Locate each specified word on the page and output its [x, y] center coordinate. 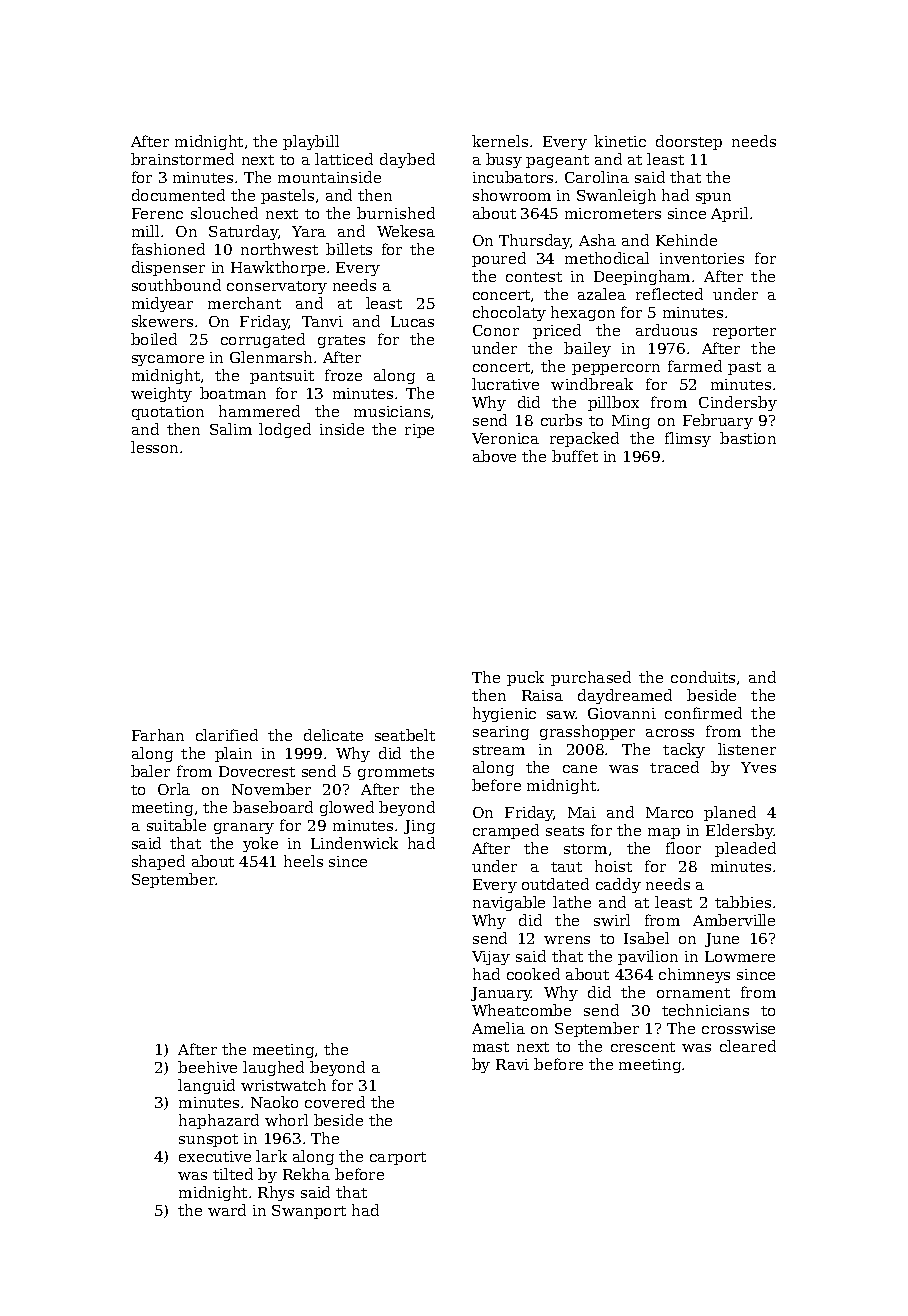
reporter [744, 332]
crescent [643, 1047]
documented [178, 195]
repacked [584, 439]
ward [227, 1210]
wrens [567, 940]
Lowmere [740, 956]
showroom [512, 195]
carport [398, 1158]
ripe [419, 431]
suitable [176, 825]
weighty [161, 394]
